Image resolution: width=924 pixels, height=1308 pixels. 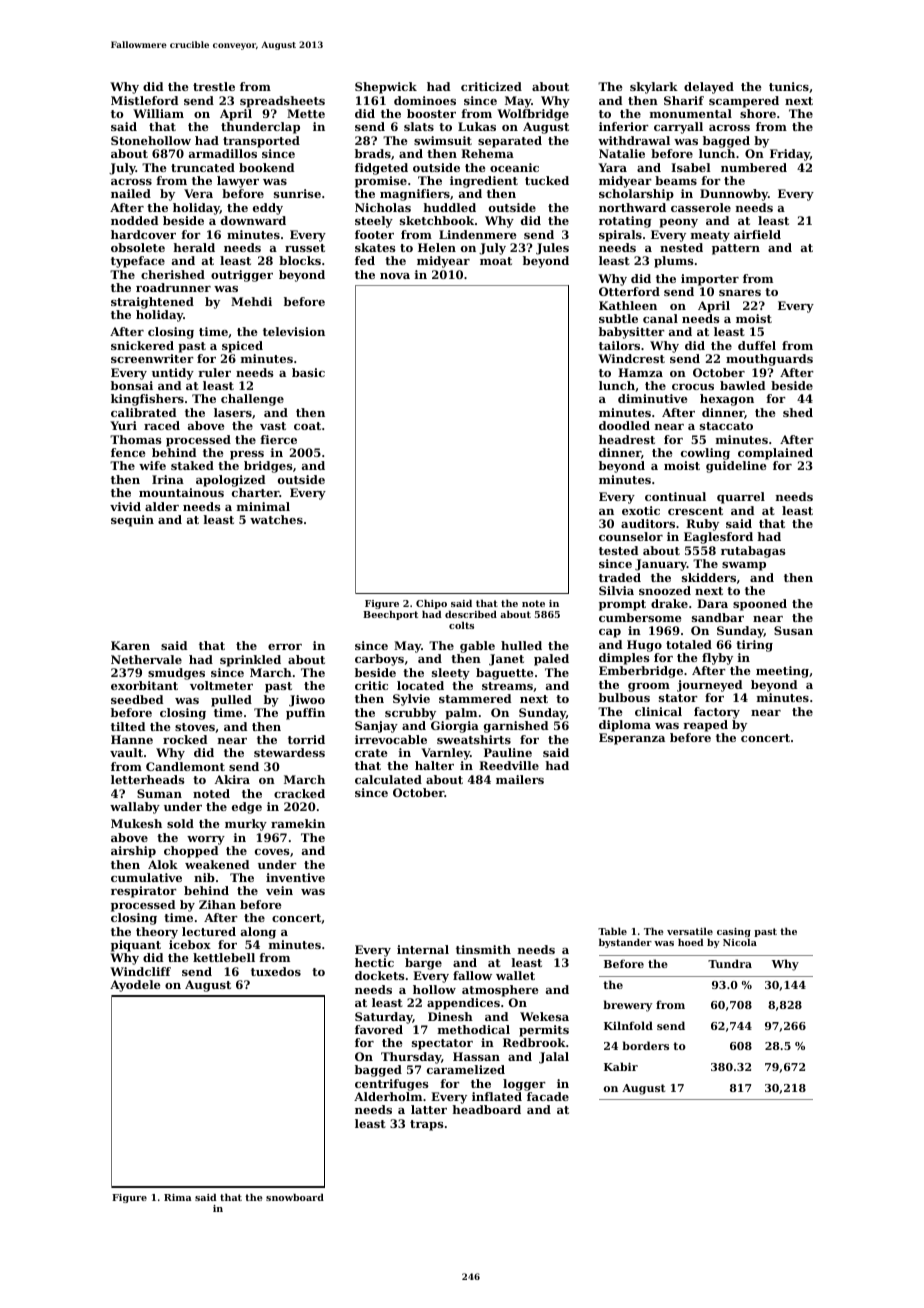 What do you see at coordinates (203, 167) in the page?
I see `truncated` at bounding box center [203, 167].
